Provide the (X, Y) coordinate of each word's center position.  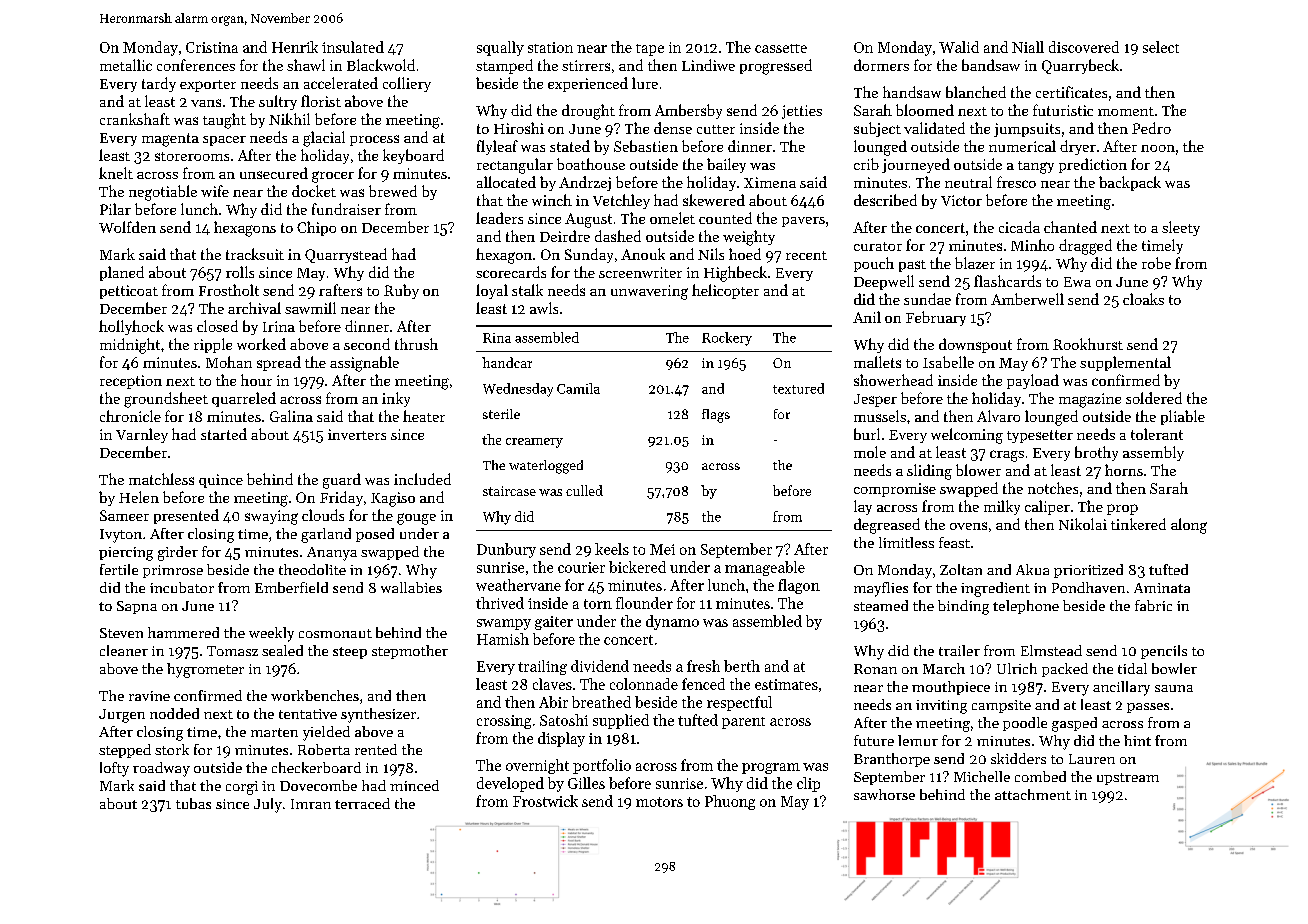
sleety (1181, 228)
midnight (130, 346)
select (1161, 47)
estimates (786, 684)
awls (544, 308)
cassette (781, 48)
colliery (407, 84)
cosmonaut (335, 633)
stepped (125, 751)
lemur (918, 740)
